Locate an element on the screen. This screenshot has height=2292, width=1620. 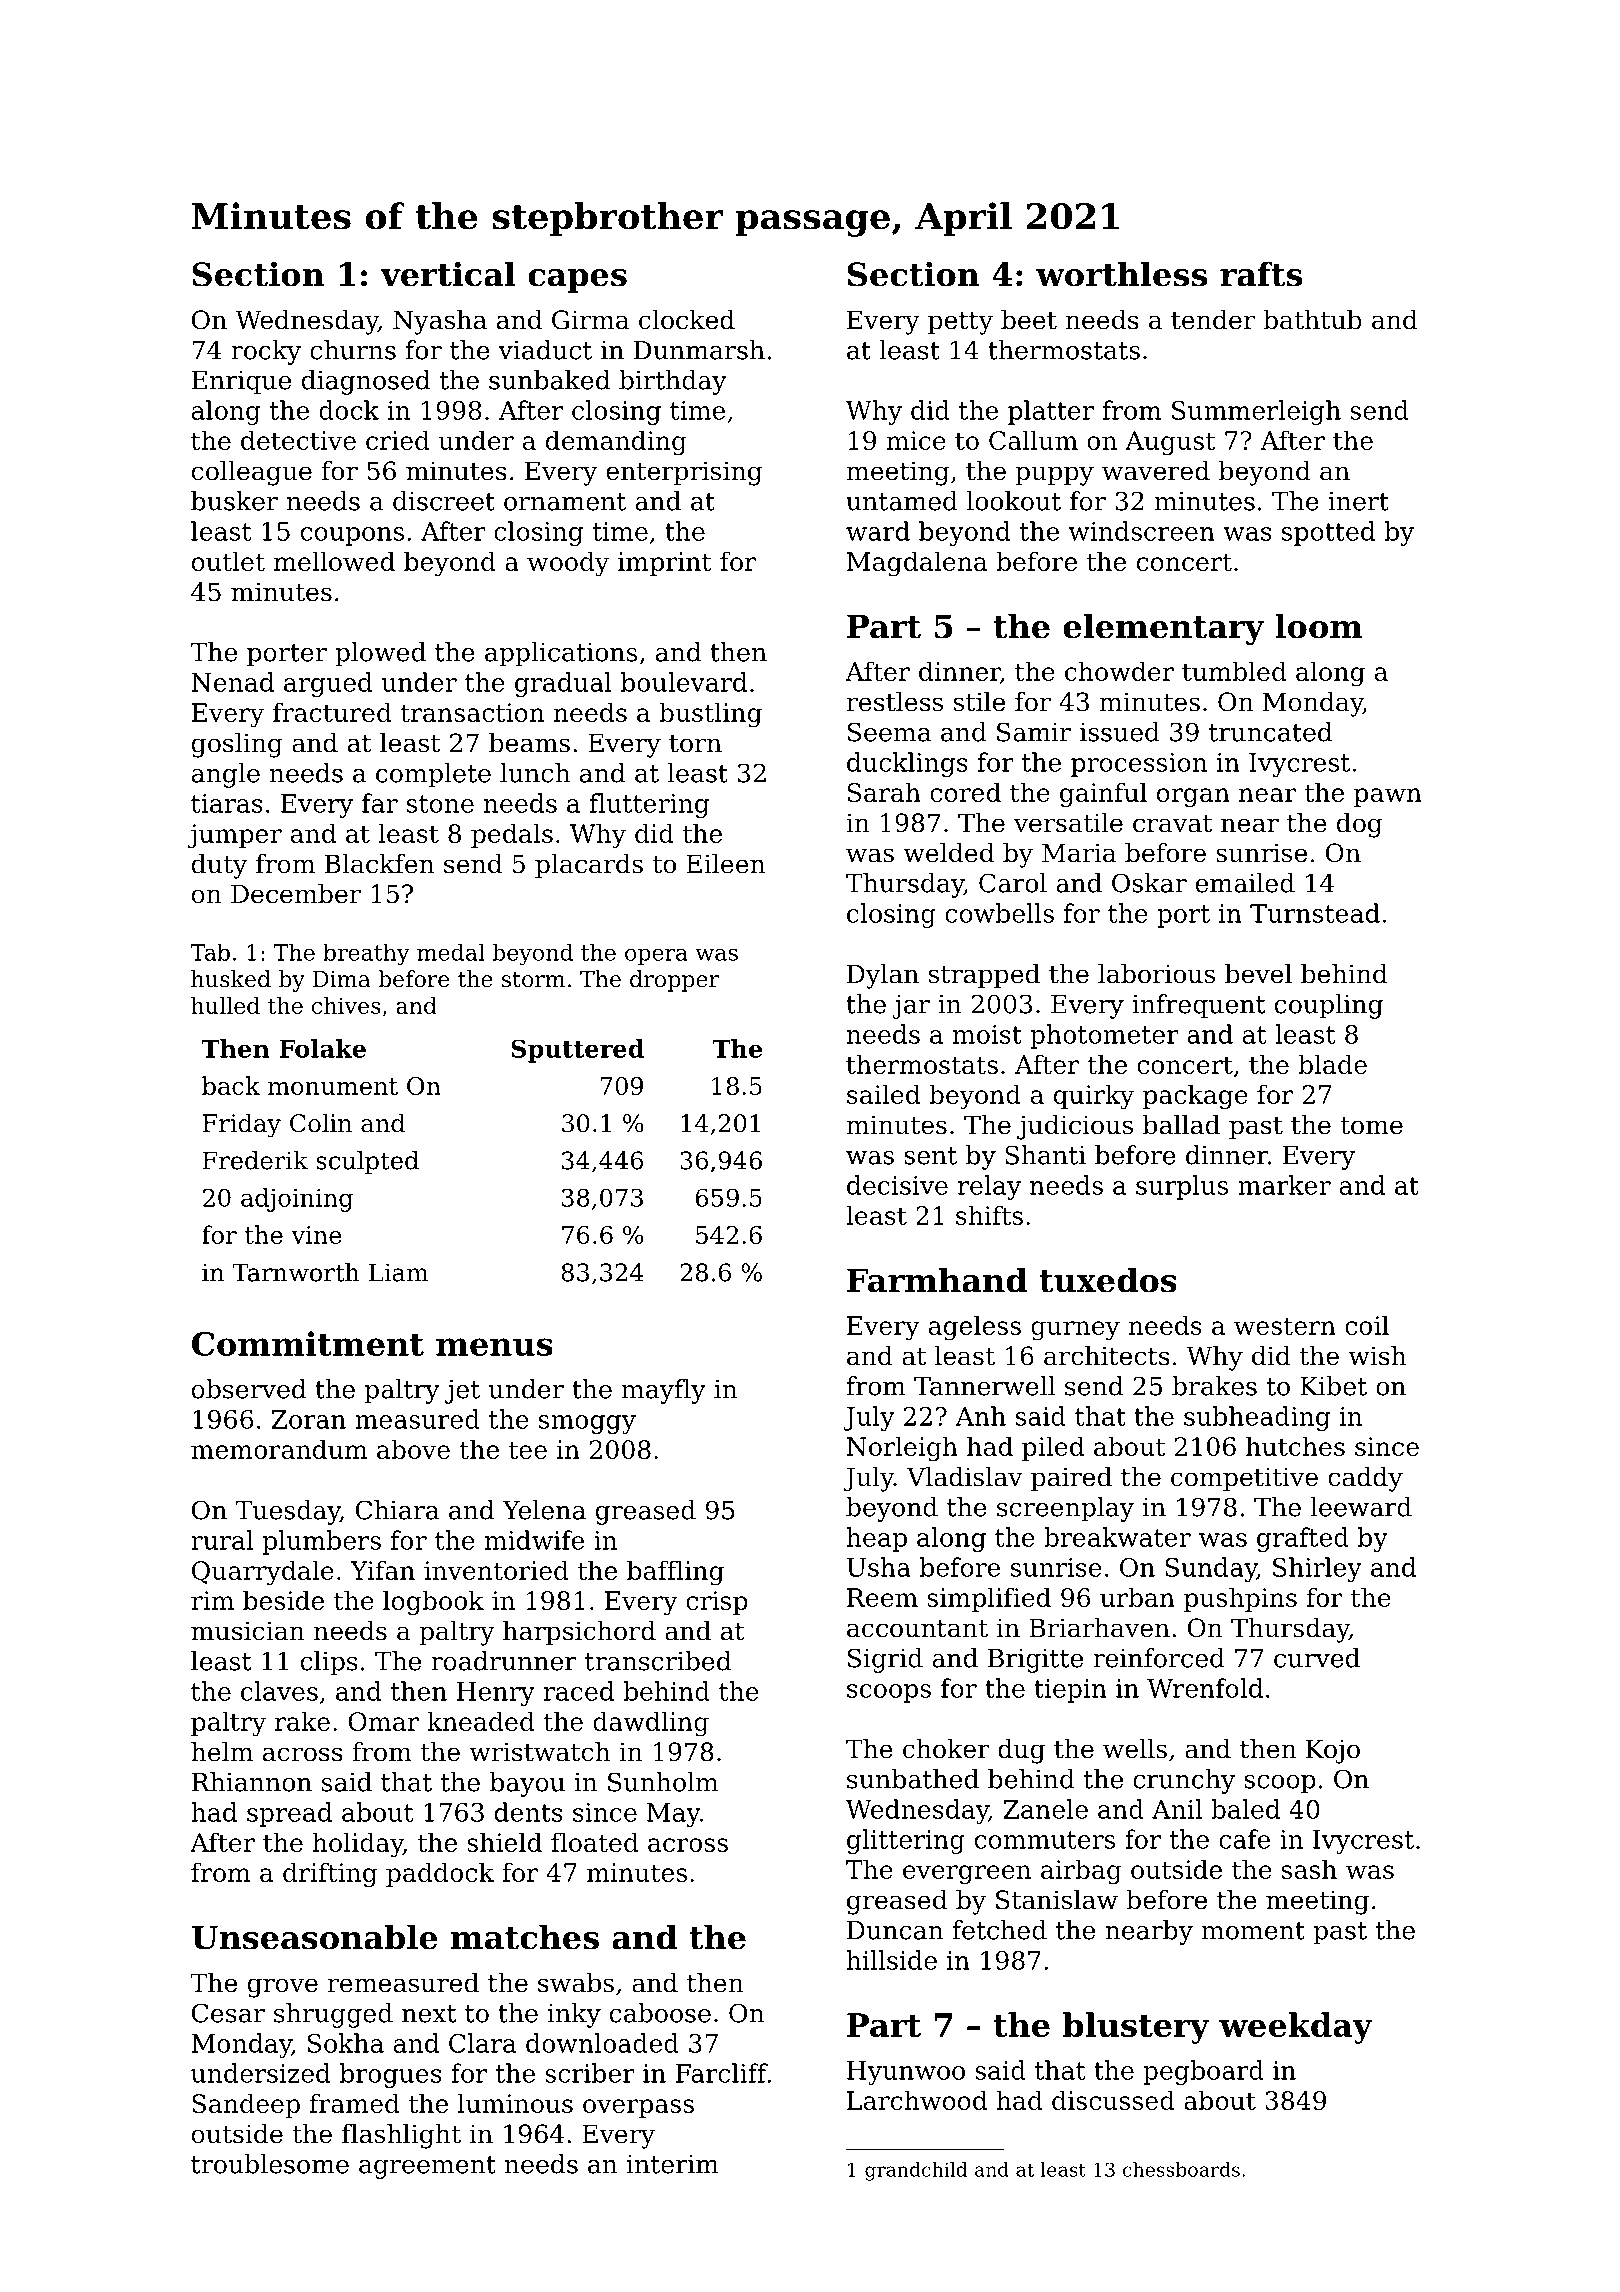
chives is located at coordinates (346, 1005).
